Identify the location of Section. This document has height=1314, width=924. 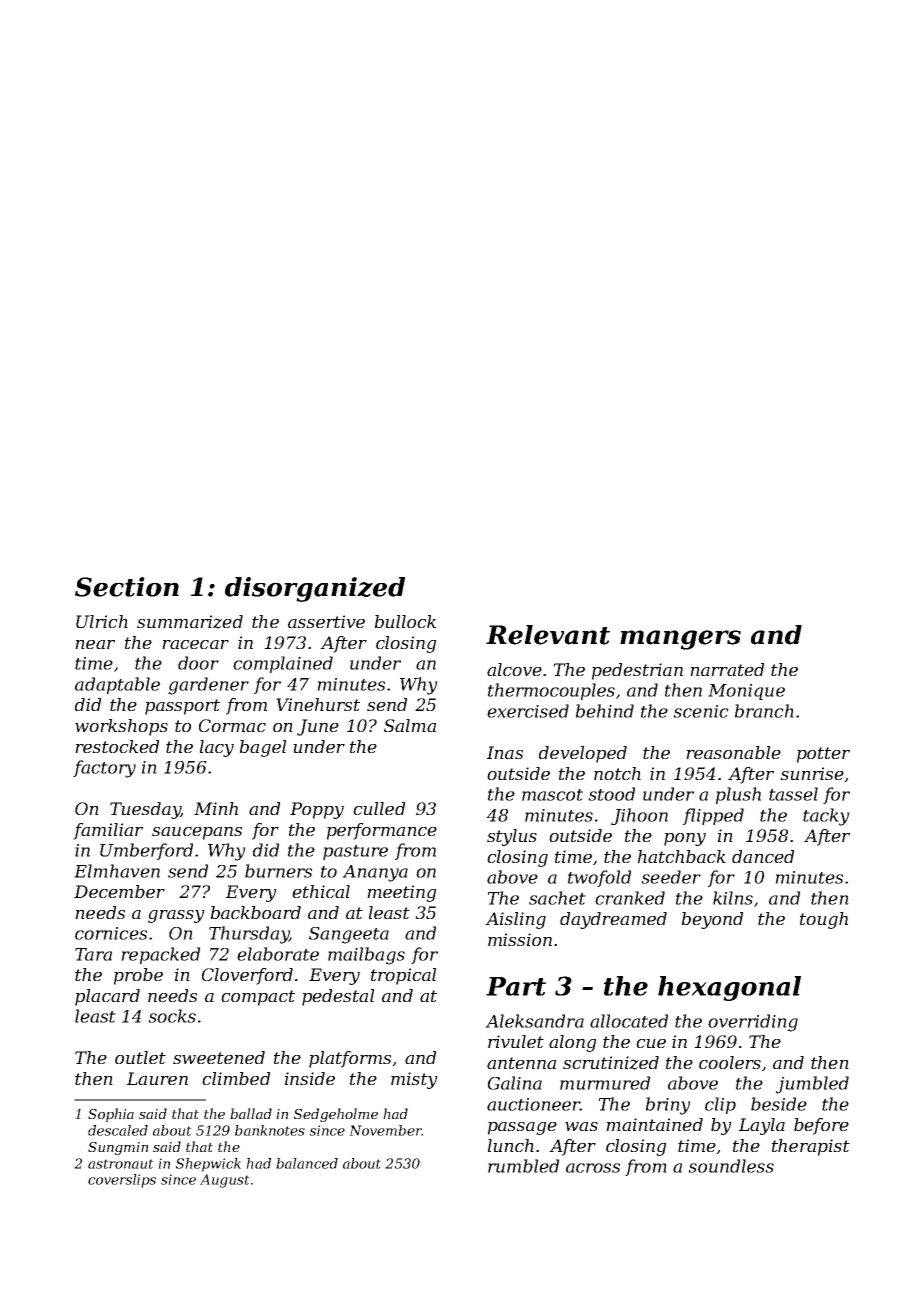
(127, 587).
